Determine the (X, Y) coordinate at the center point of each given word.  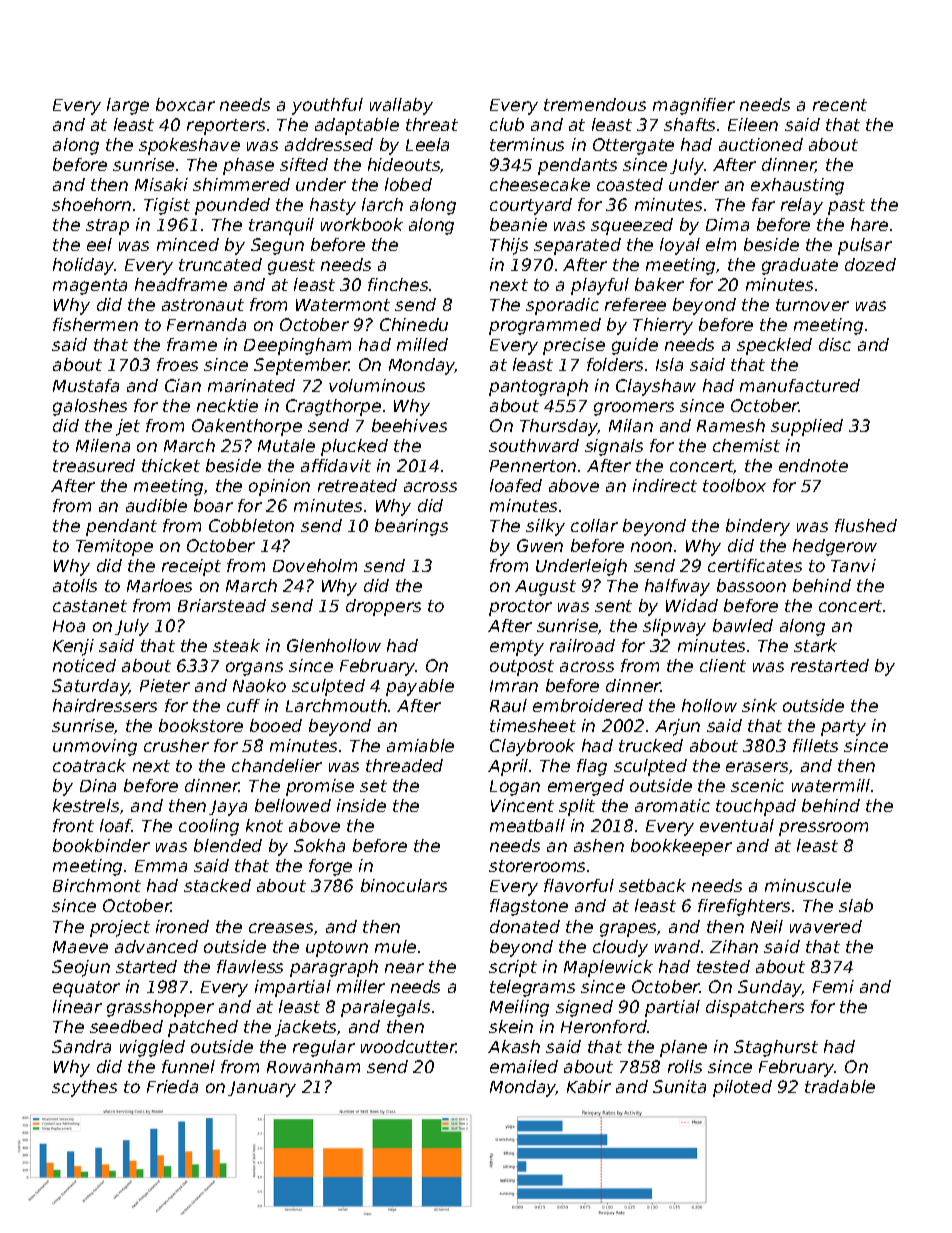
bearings (411, 527)
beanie (518, 224)
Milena (103, 445)
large (128, 106)
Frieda (172, 1086)
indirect (665, 485)
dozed (870, 264)
